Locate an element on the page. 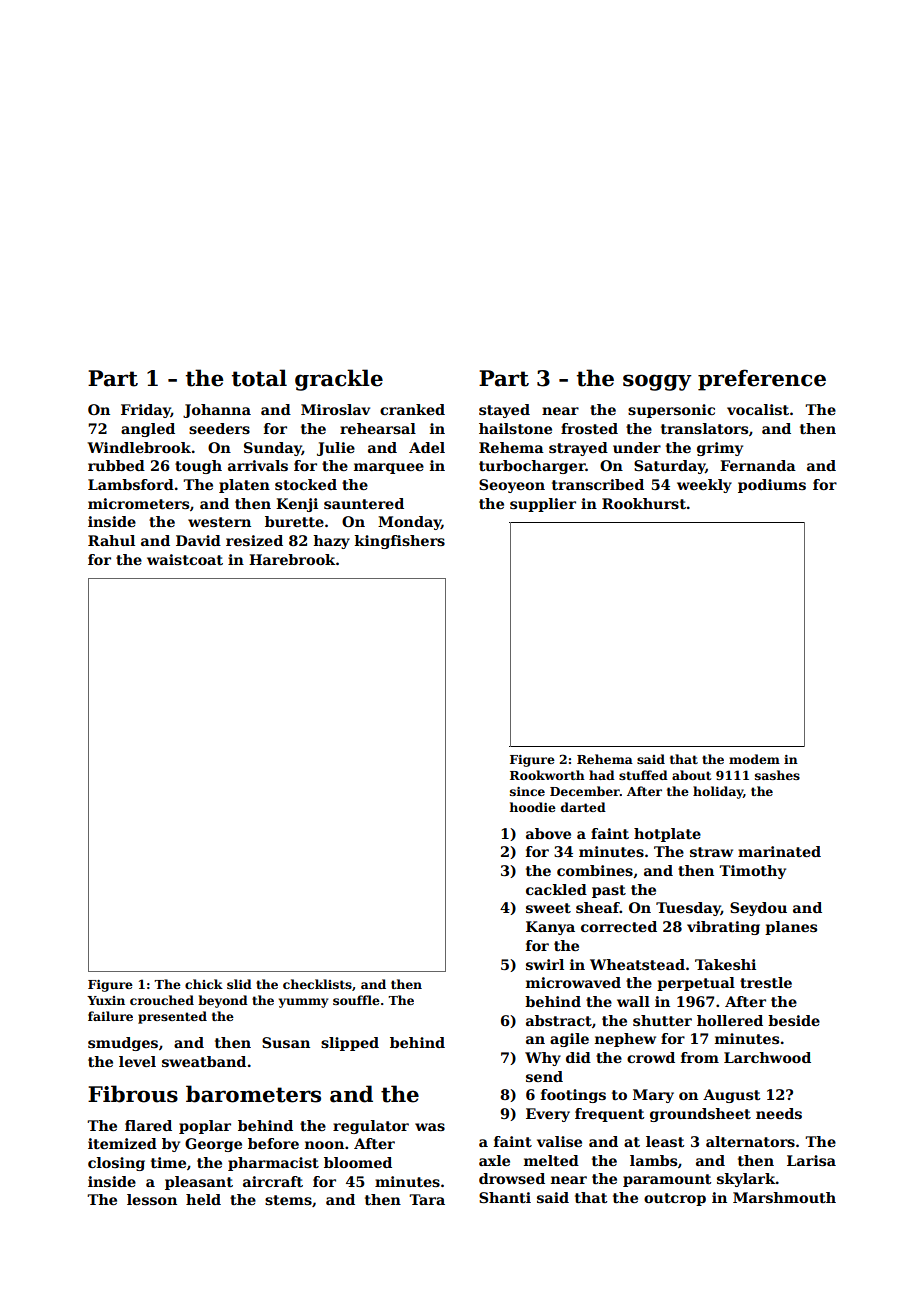 Image resolution: width=924 pixels, height=1308 pixels. needs is located at coordinates (779, 1113).
